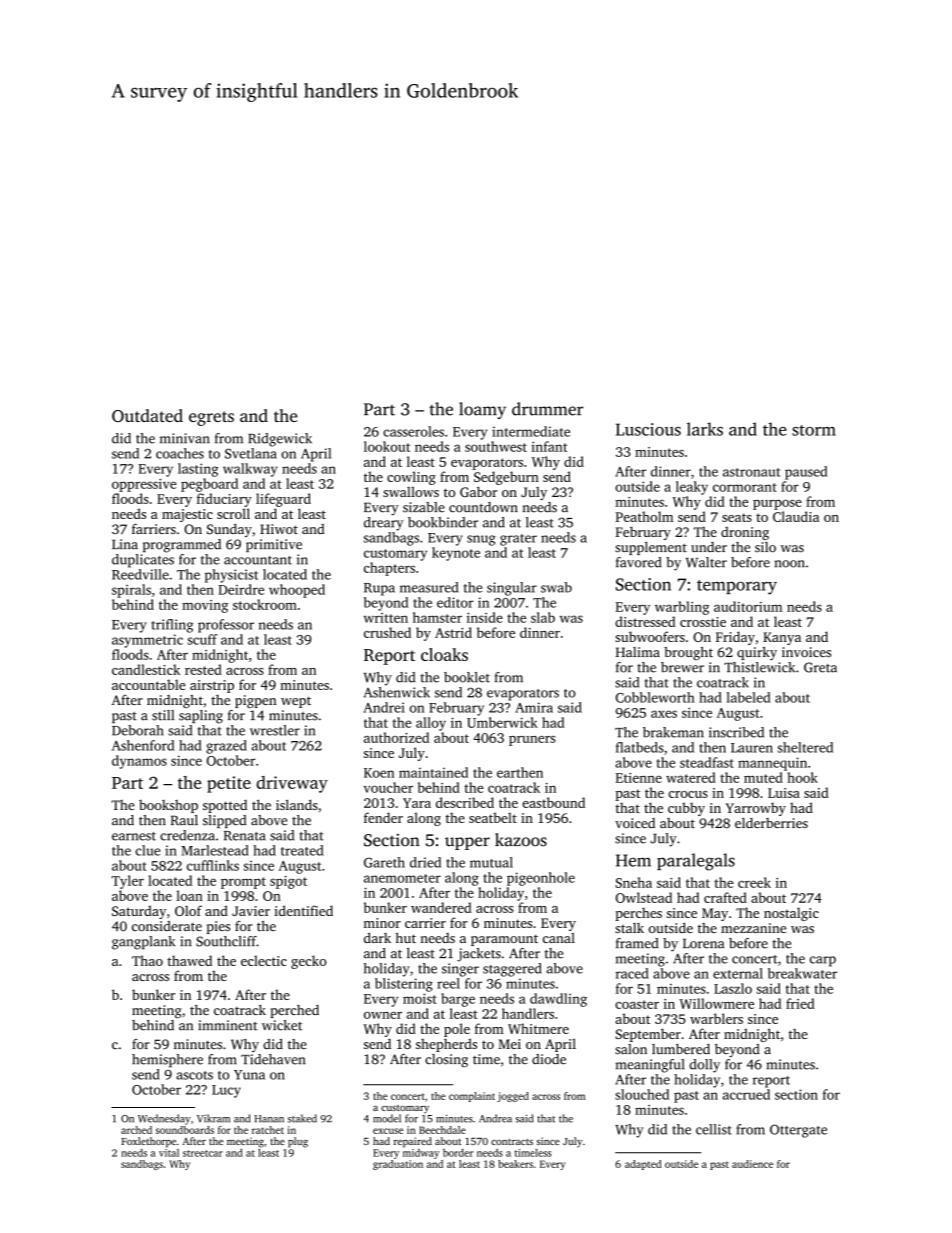 The height and width of the page is (1233, 952). What do you see at coordinates (638, 652) in the page?
I see `Halima` at bounding box center [638, 652].
